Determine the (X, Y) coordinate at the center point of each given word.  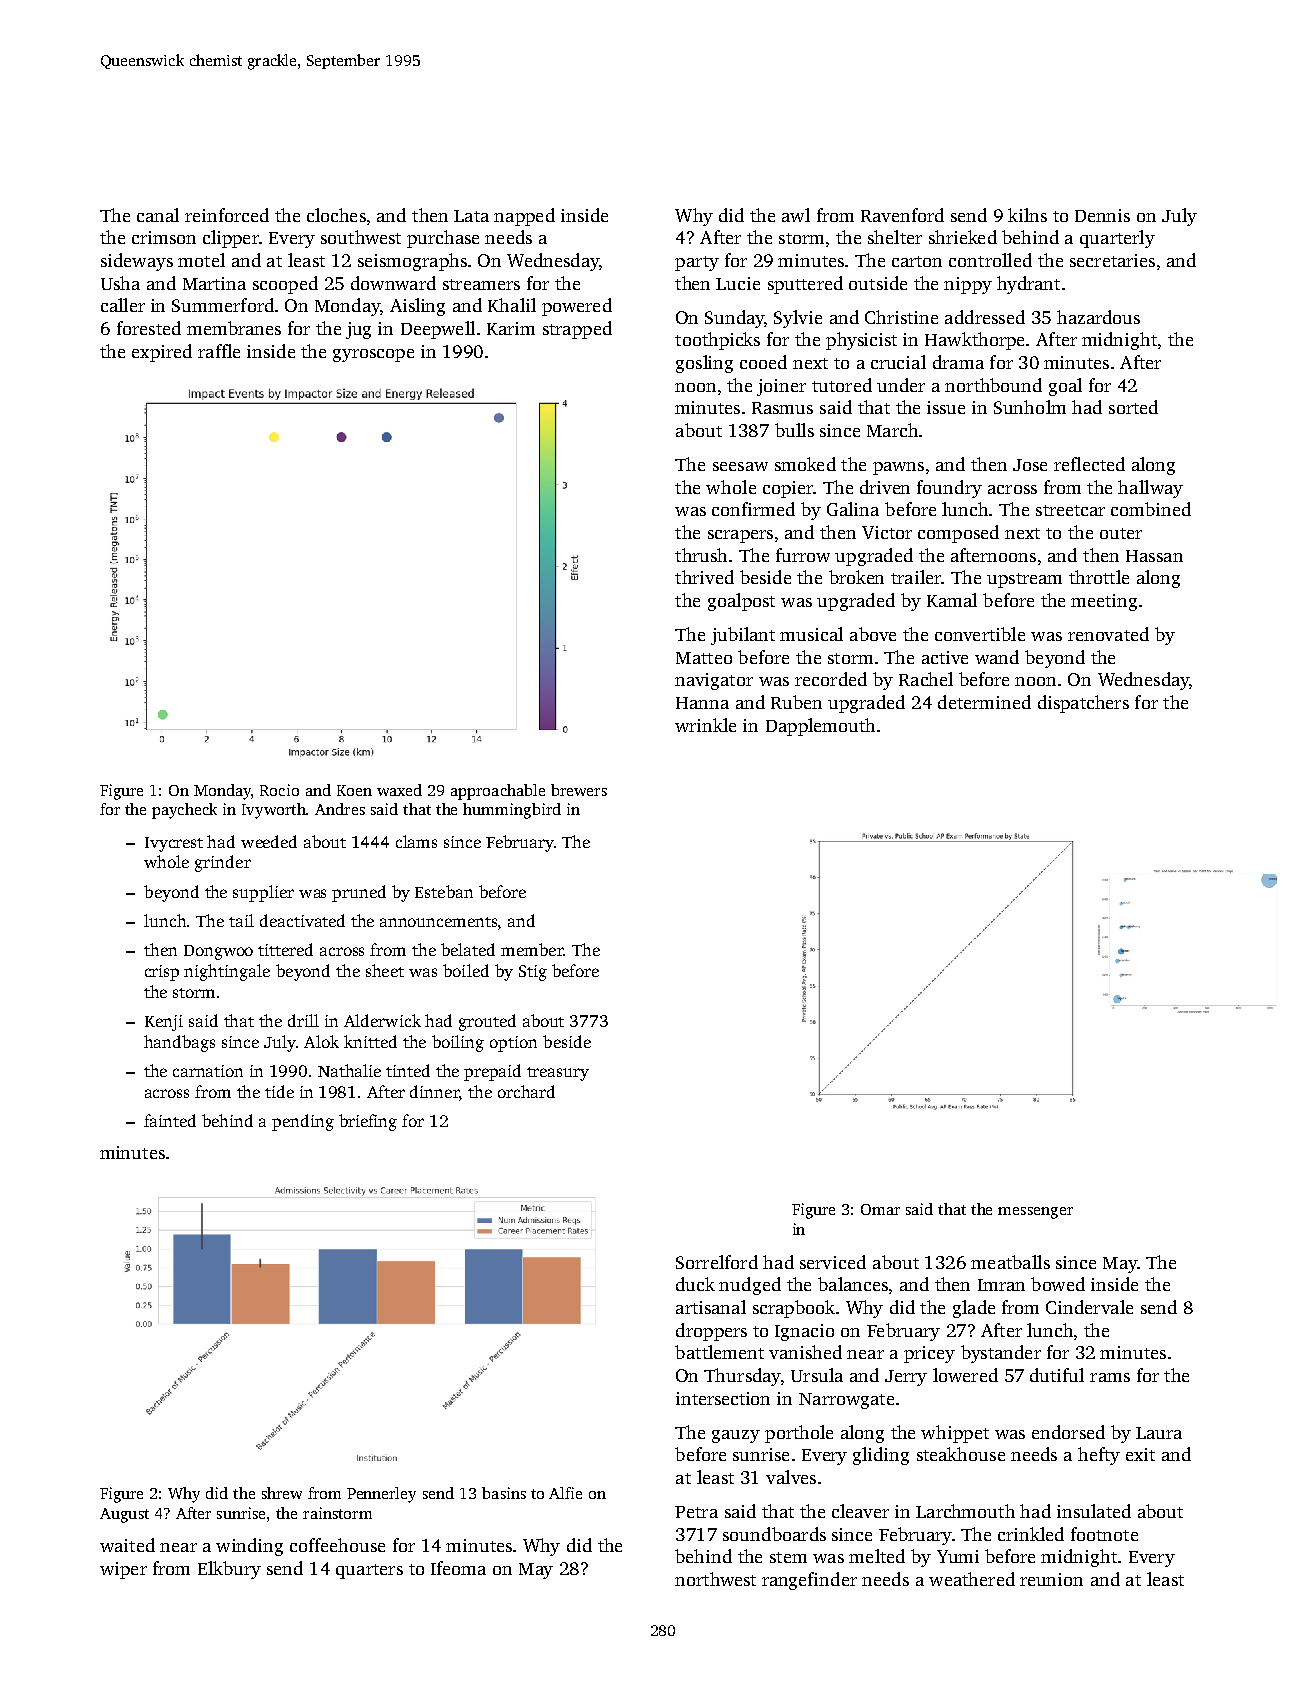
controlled (990, 260)
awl (796, 215)
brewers (579, 790)
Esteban (444, 891)
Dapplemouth (820, 727)
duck (695, 1284)
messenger (1035, 1213)
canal (158, 215)
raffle (219, 351)
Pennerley (381, 1495)
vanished (805, 1352)
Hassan (1154, 556)
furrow (803, 555)
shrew (282, 1493)
